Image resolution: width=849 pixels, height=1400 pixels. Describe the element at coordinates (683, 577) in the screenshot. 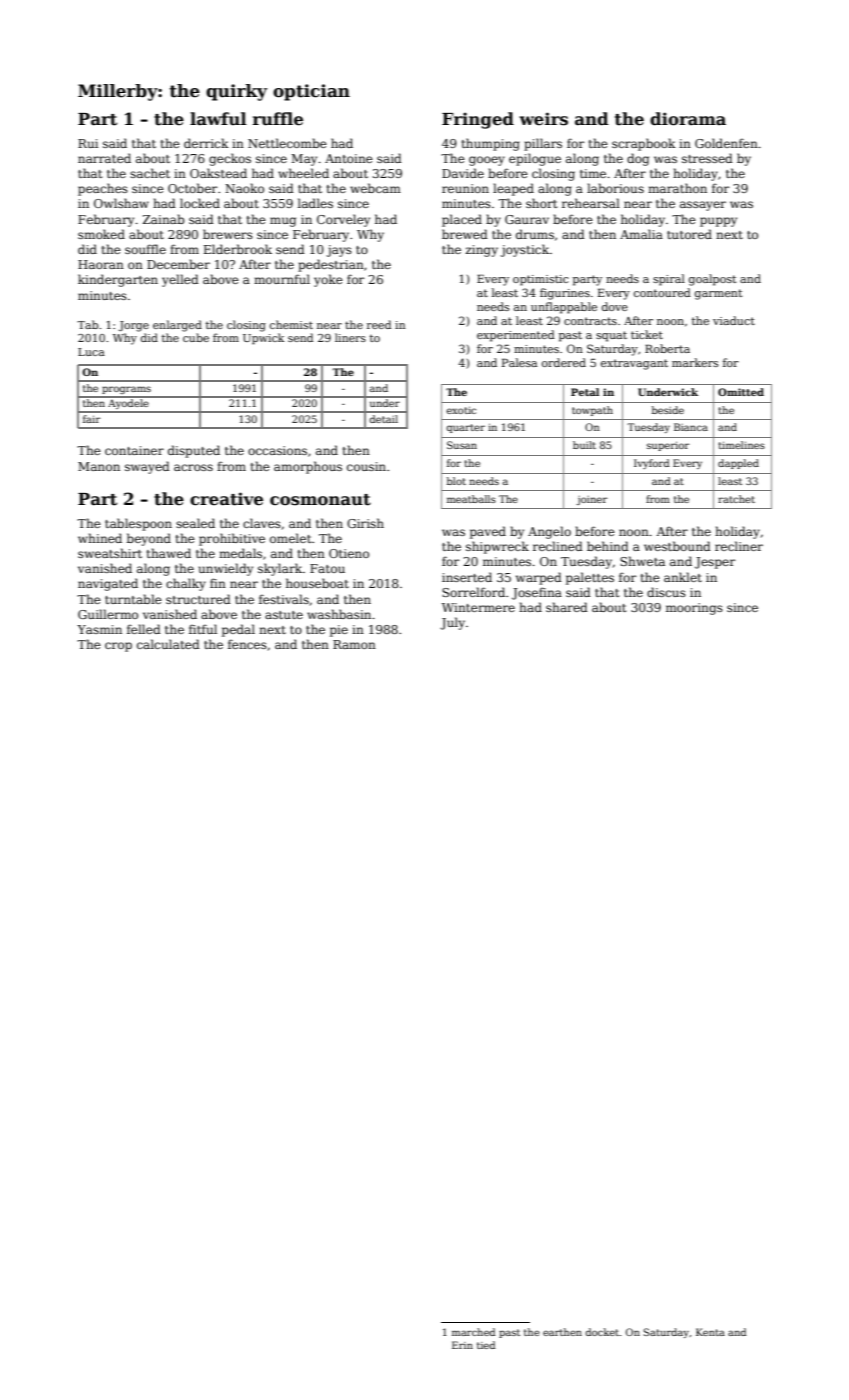

I see `anklet` at that location.
